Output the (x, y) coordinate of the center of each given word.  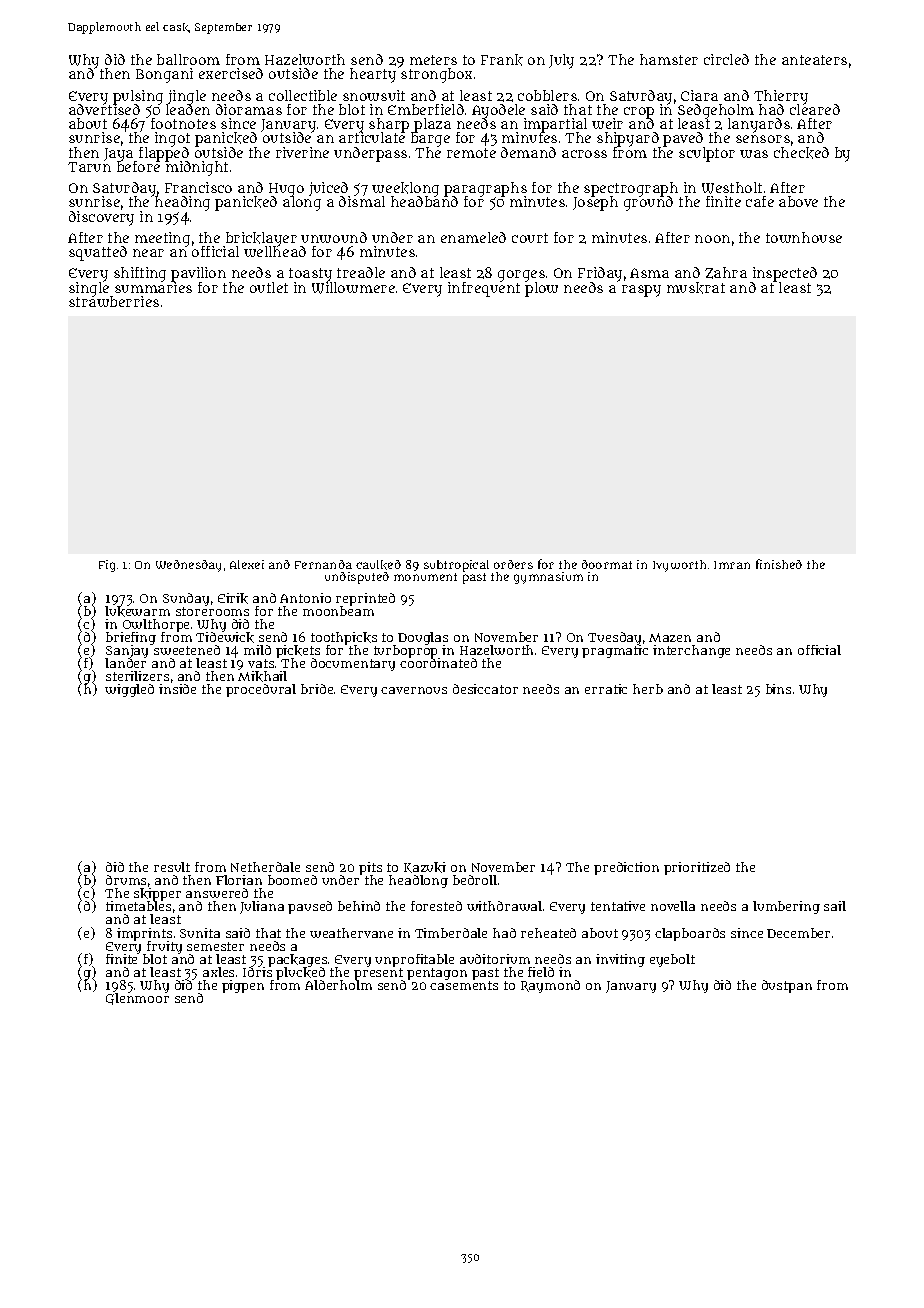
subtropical (456, 566)
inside (177, 689)
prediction (626, 868)
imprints (144, 934)
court (530, 238)
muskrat (696, 288)
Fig (107, 566)
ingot (172, 139)
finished (779, 564)
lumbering (786, 907)
